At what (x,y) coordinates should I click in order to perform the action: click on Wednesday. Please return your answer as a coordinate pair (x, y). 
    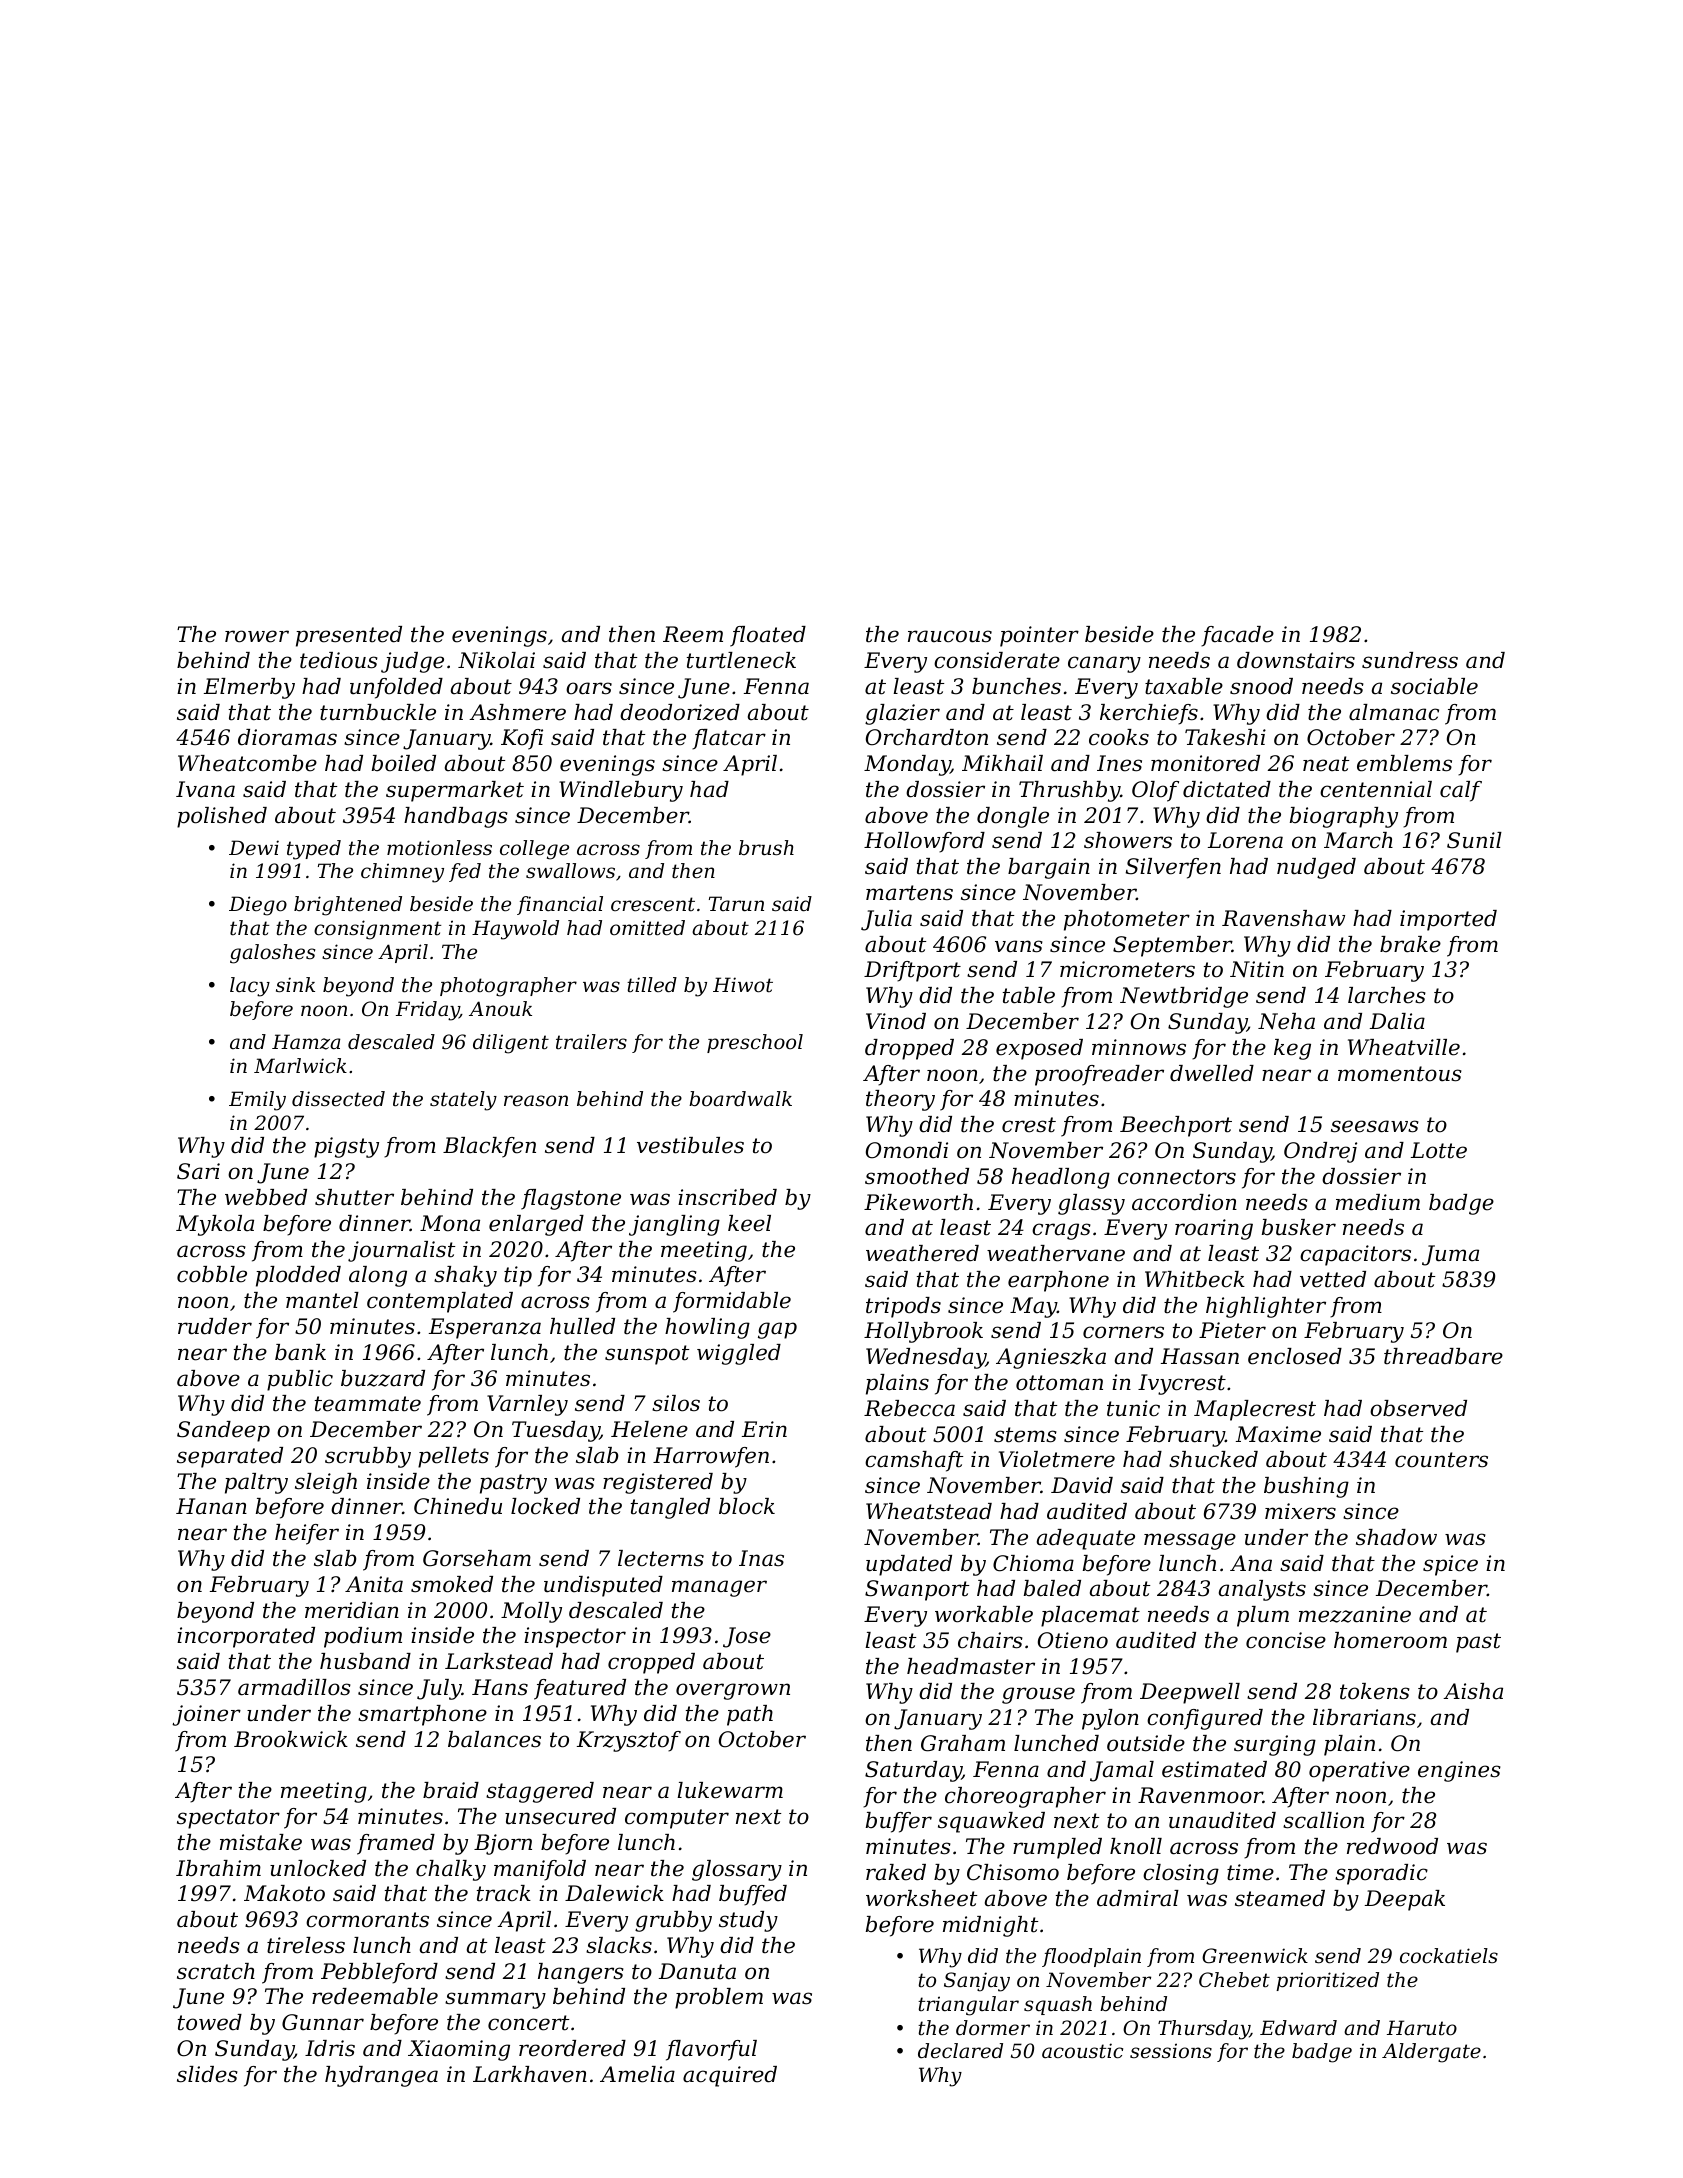
    Looking at the image, I should click on (926, 1358).
